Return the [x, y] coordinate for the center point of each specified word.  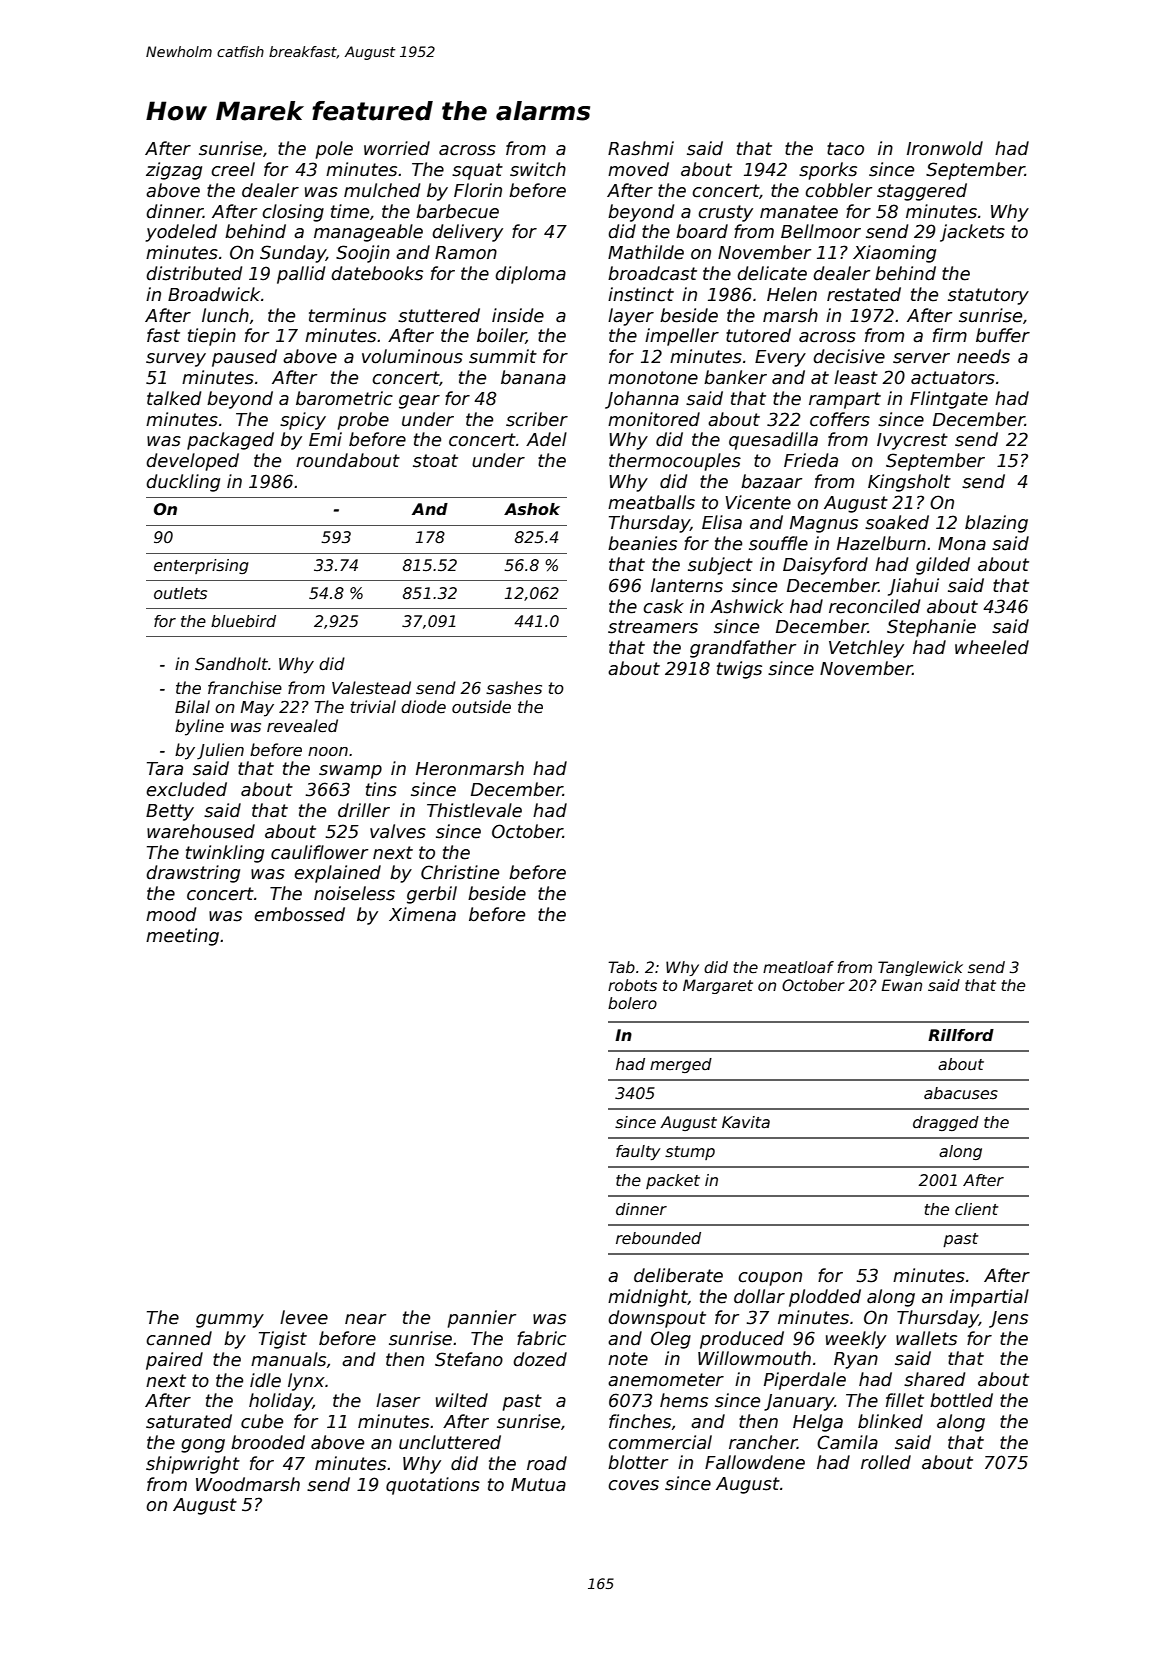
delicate [772, 273]
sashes [514, 688]
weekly [856, 1340]
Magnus [824, 524]
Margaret [718, 986]
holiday [281, 1402]
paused [244, 358]
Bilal [192, 706]
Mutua [538, 1485]
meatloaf [798, 967]
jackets [972, 233]
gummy [230, 1321]
